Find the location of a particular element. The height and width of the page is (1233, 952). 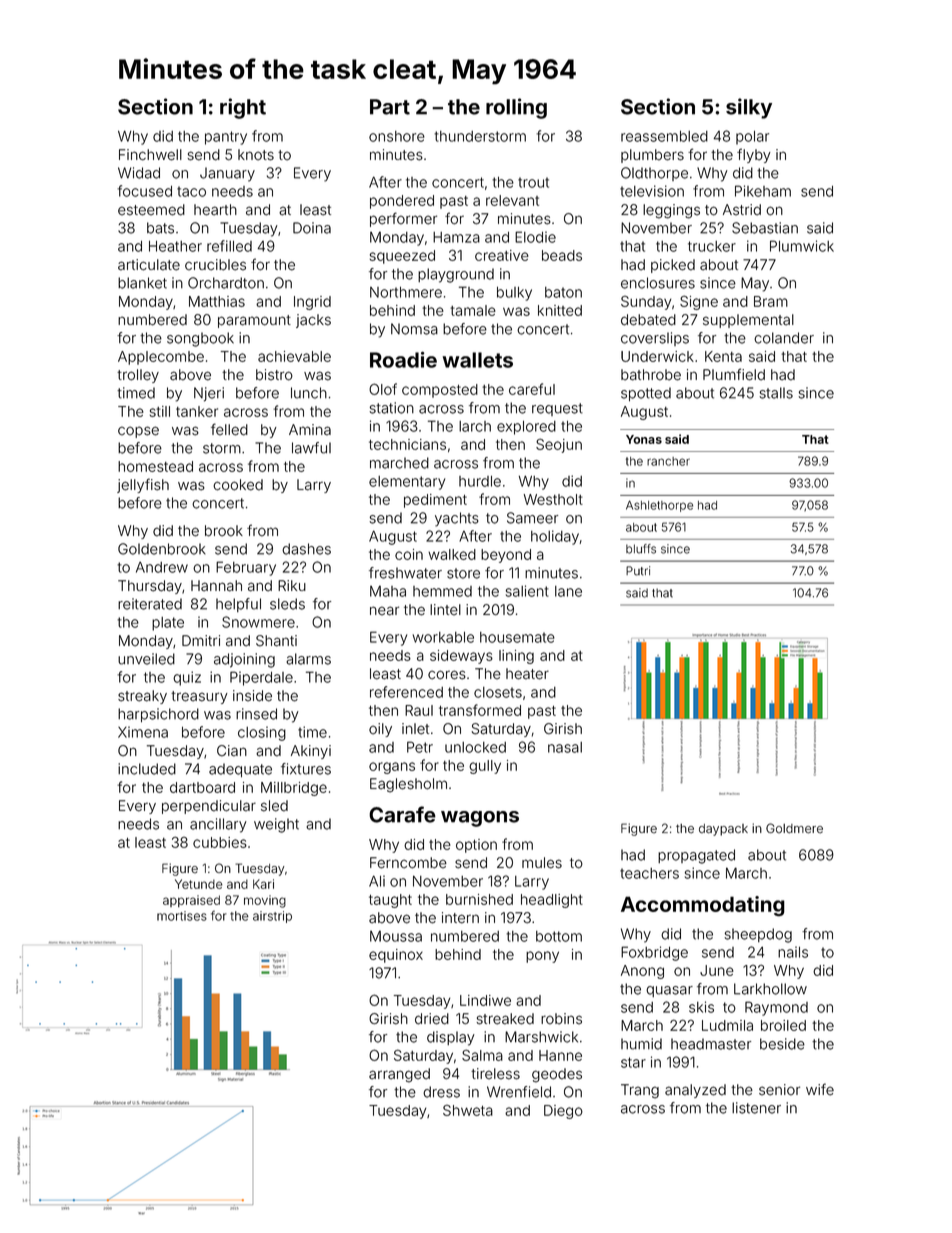

Putri is located at coordinates (638, 571).
